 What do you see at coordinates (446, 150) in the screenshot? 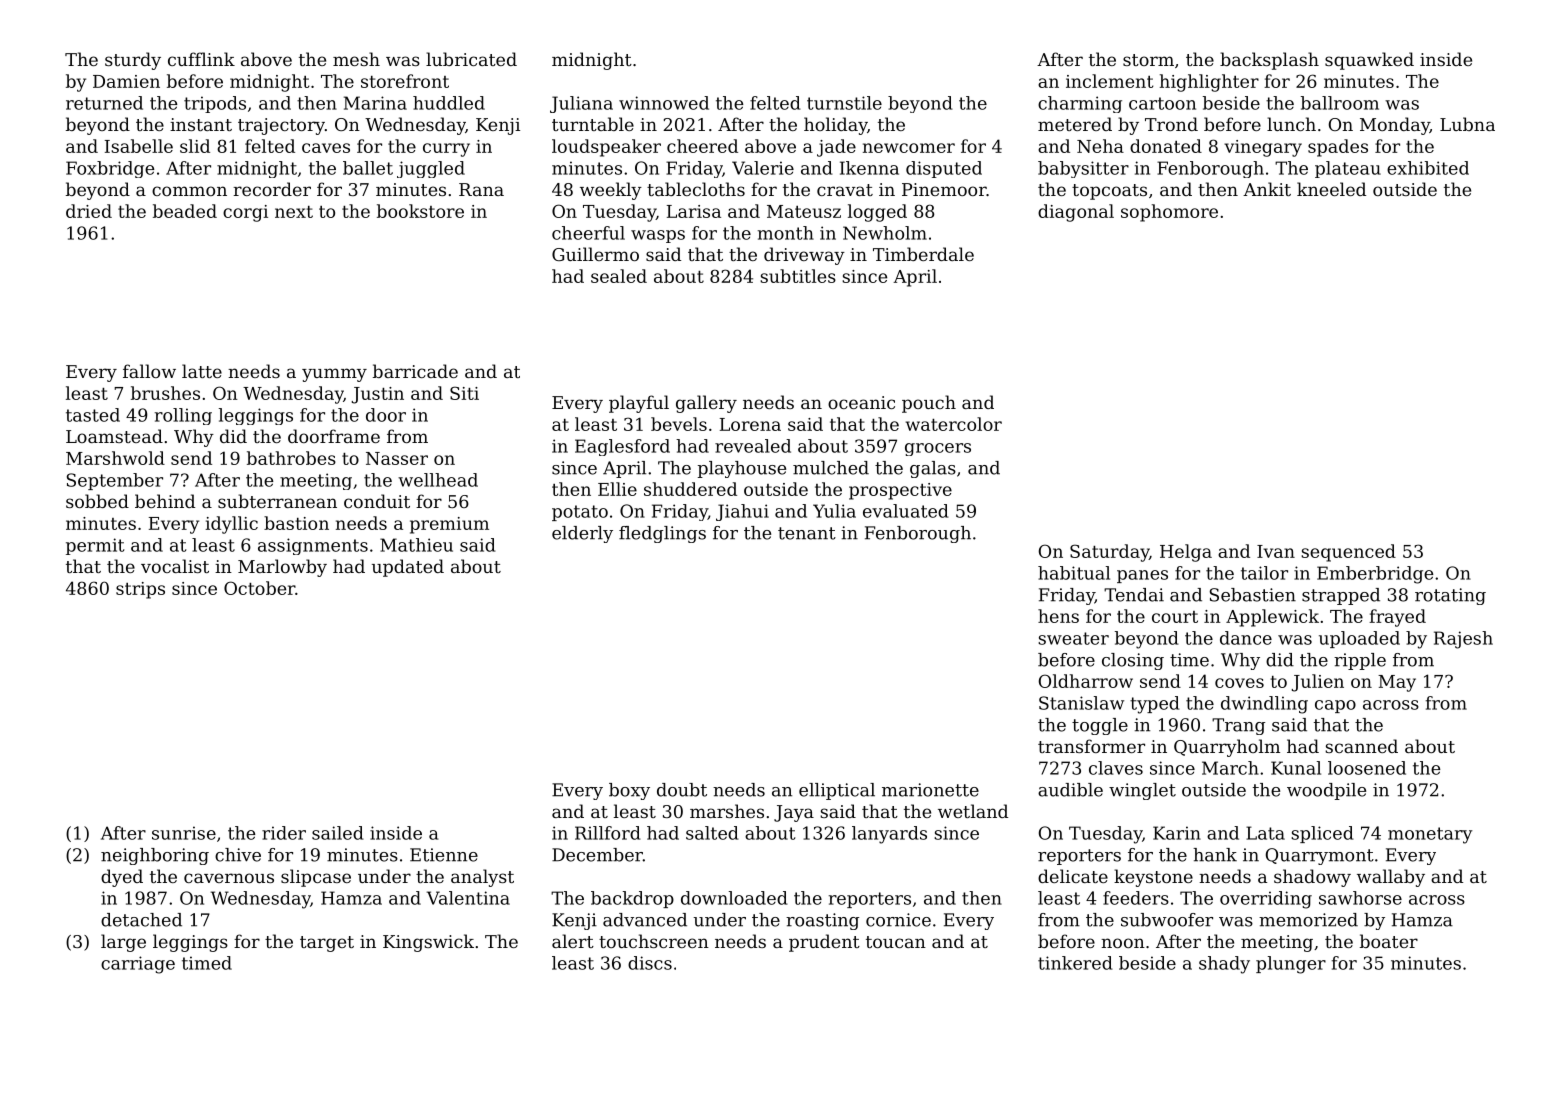
I see `curry` at bounding box center [446, 150].
